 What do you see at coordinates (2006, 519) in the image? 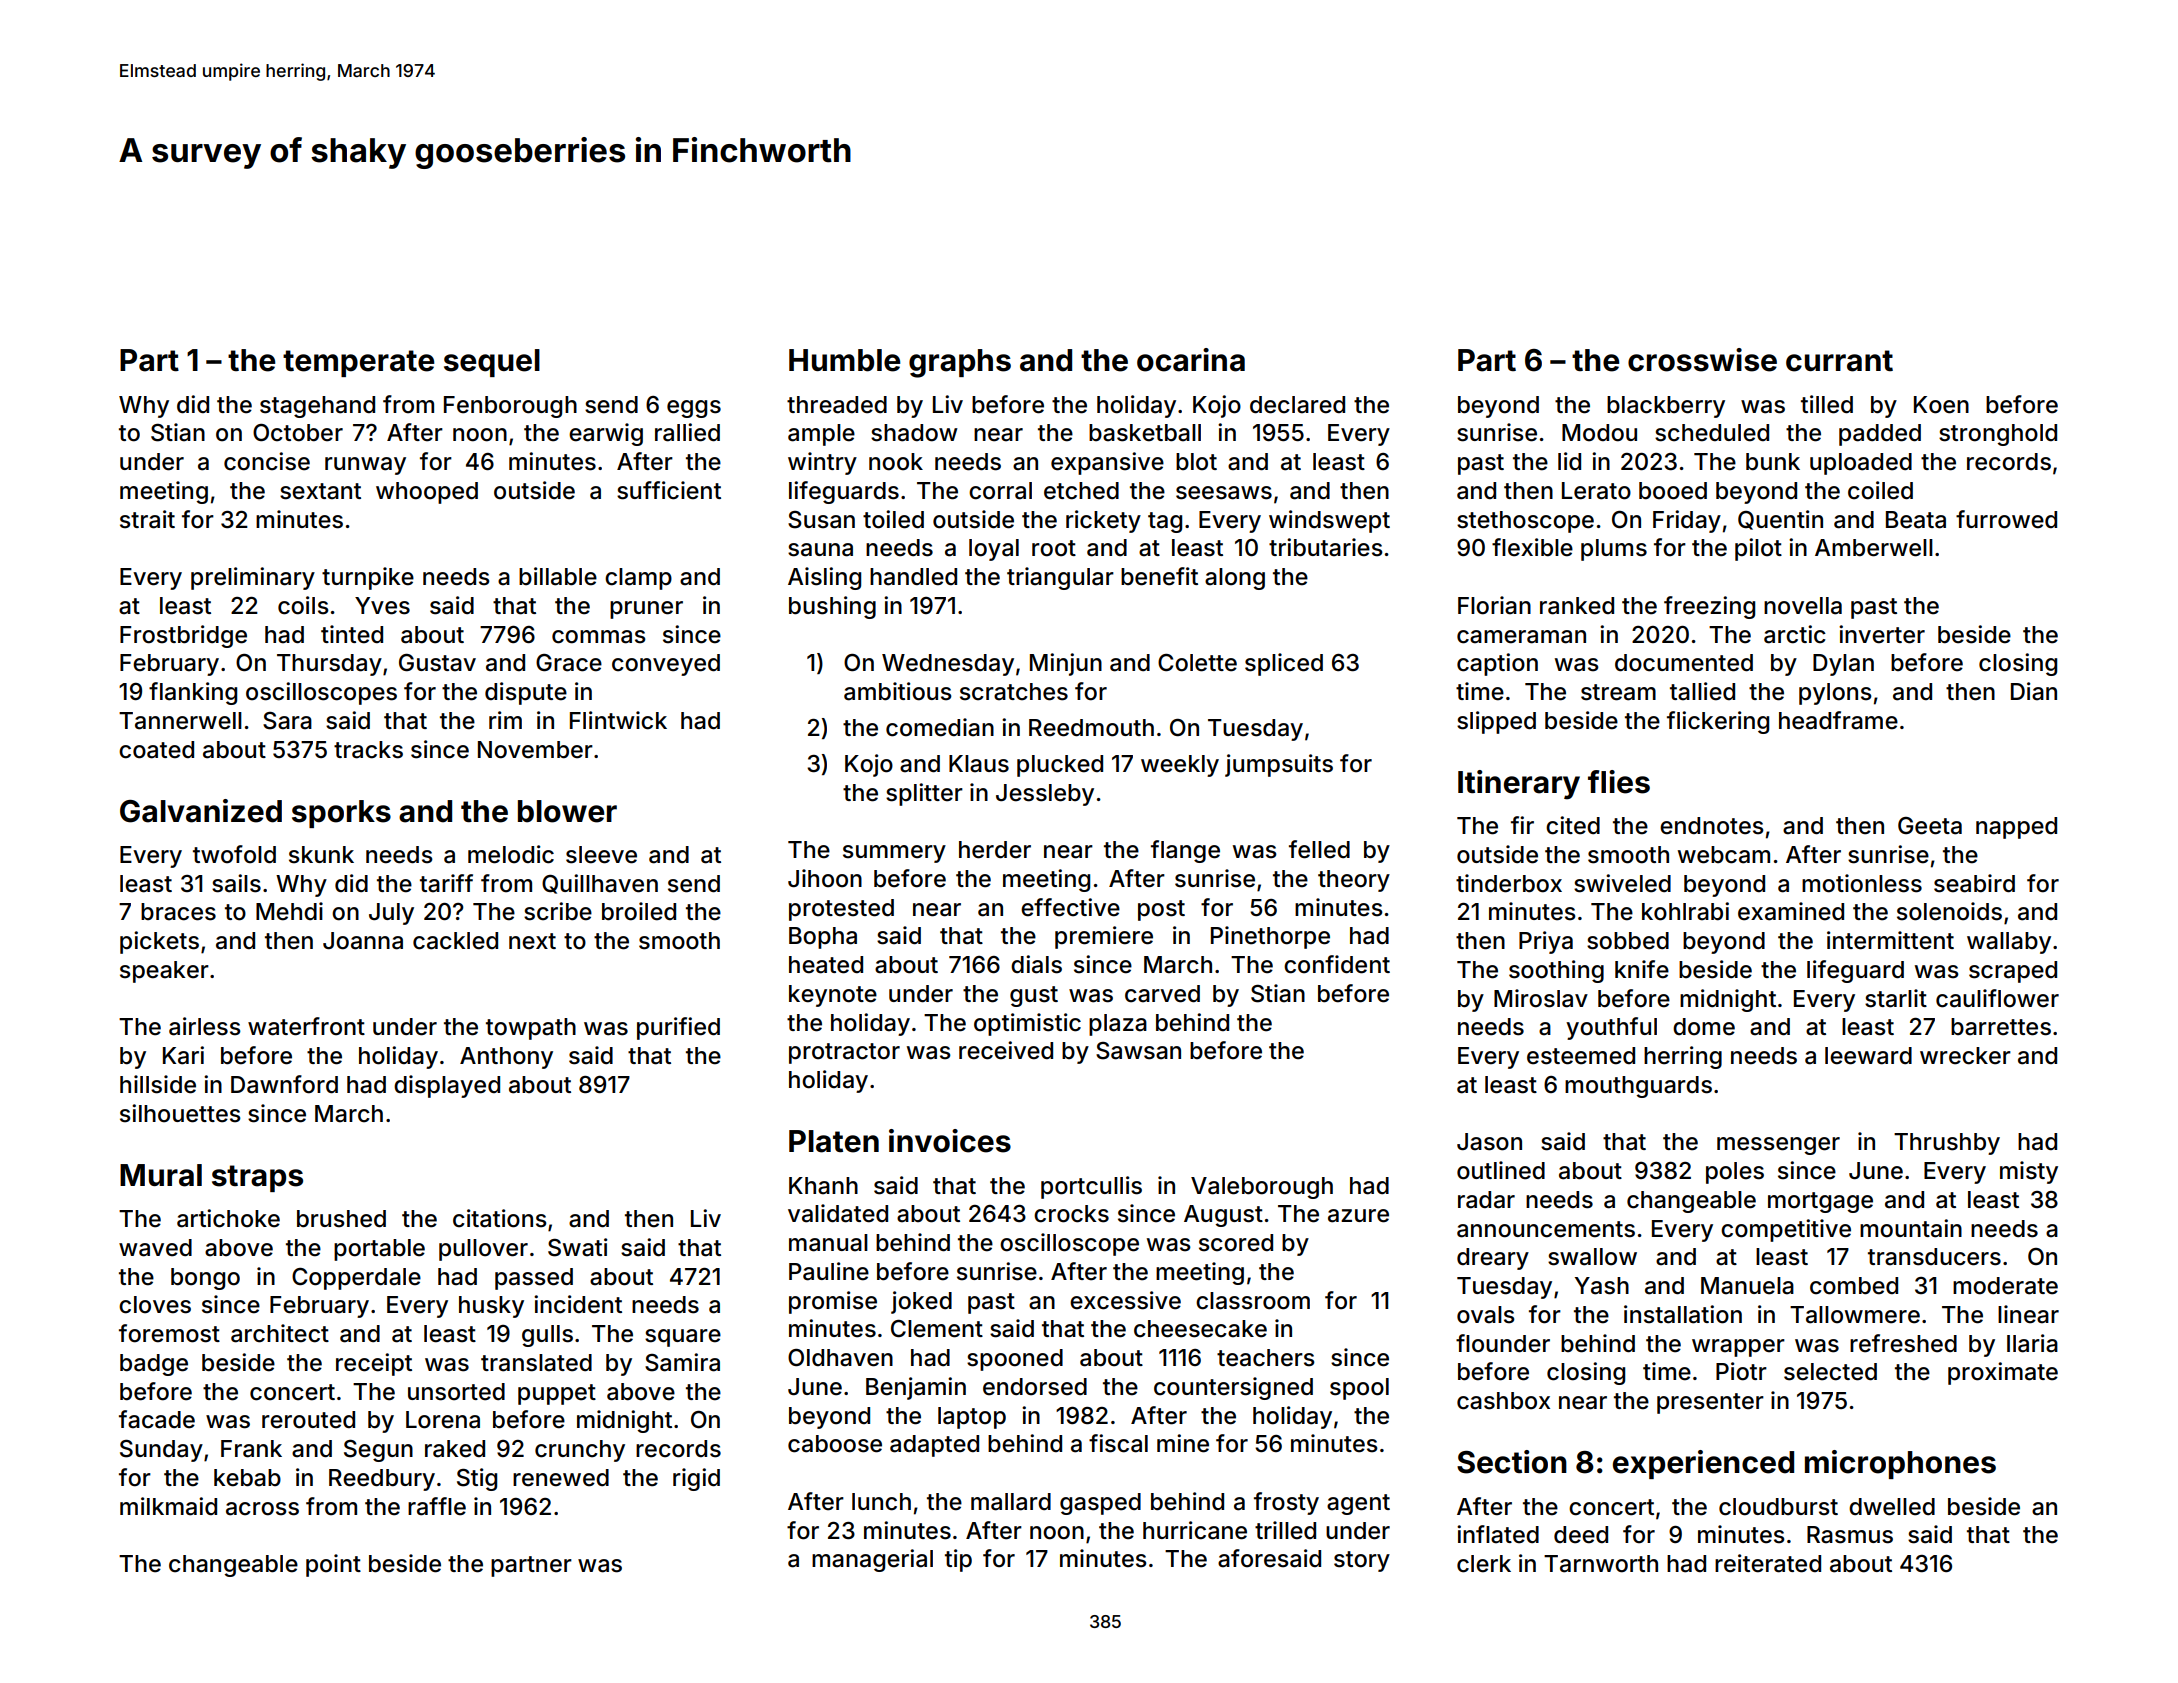
I see `furrowed` at bounding box center [2006, 519].
